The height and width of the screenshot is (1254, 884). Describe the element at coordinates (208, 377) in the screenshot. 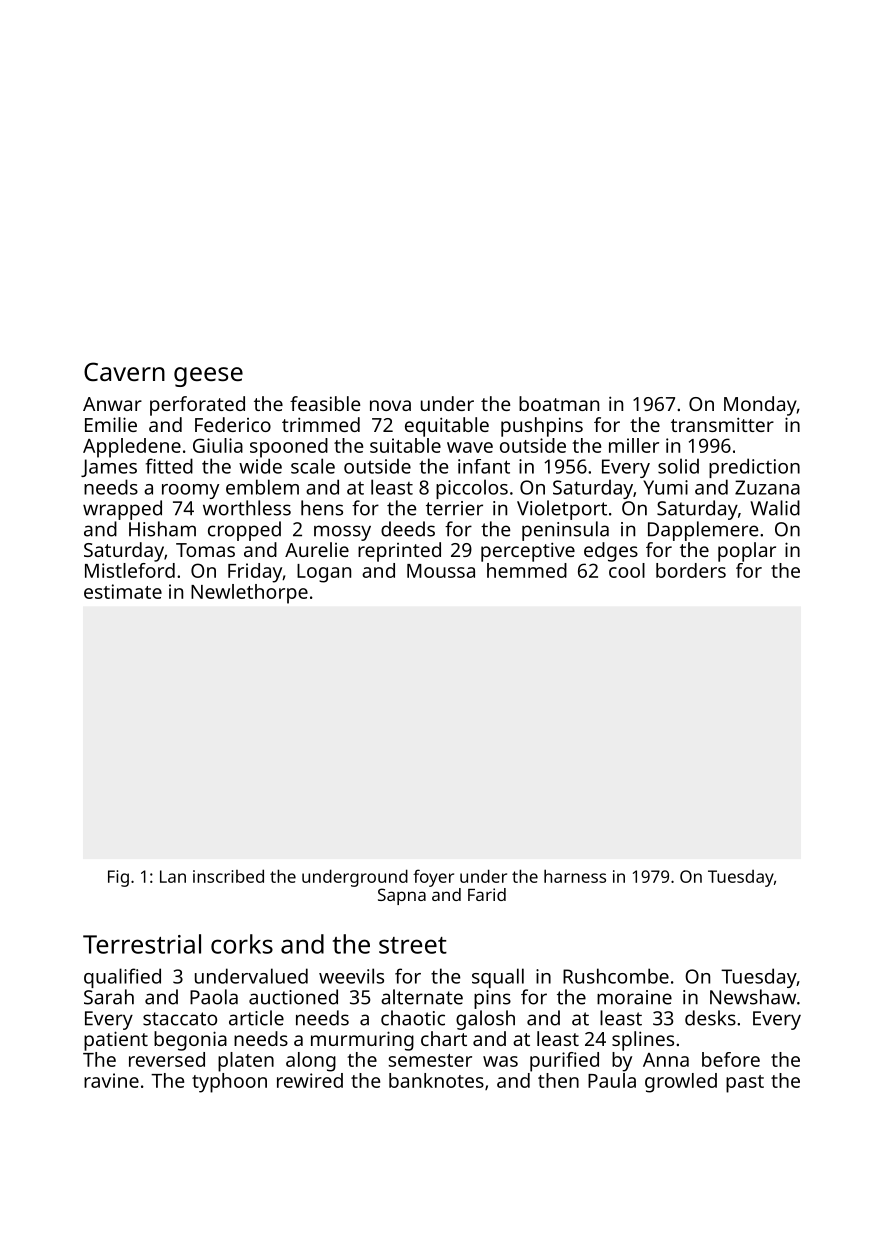

I see `geese` at that location.
